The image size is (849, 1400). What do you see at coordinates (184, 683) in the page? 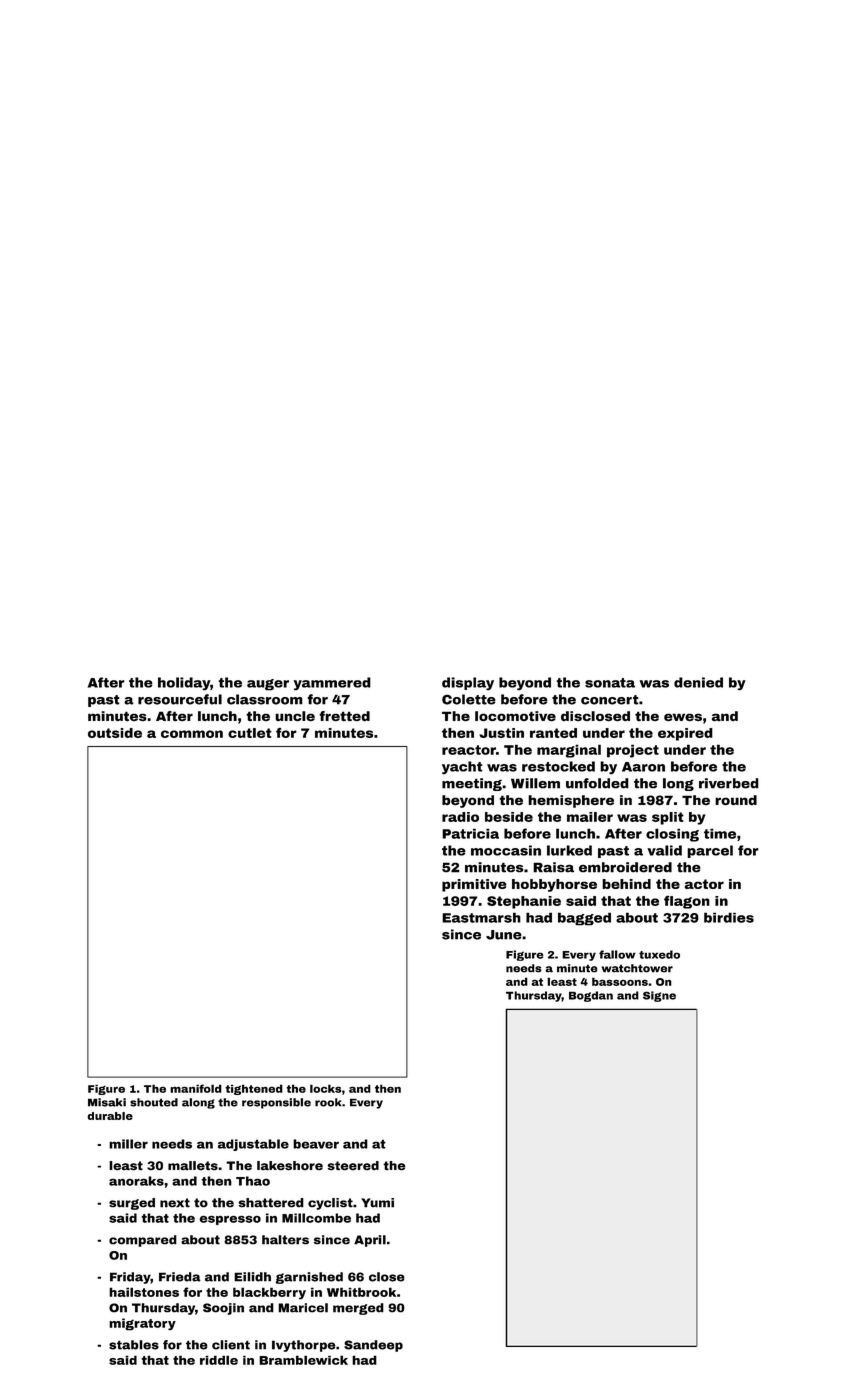
I see `holiday` at bounding box center [184, 683].
